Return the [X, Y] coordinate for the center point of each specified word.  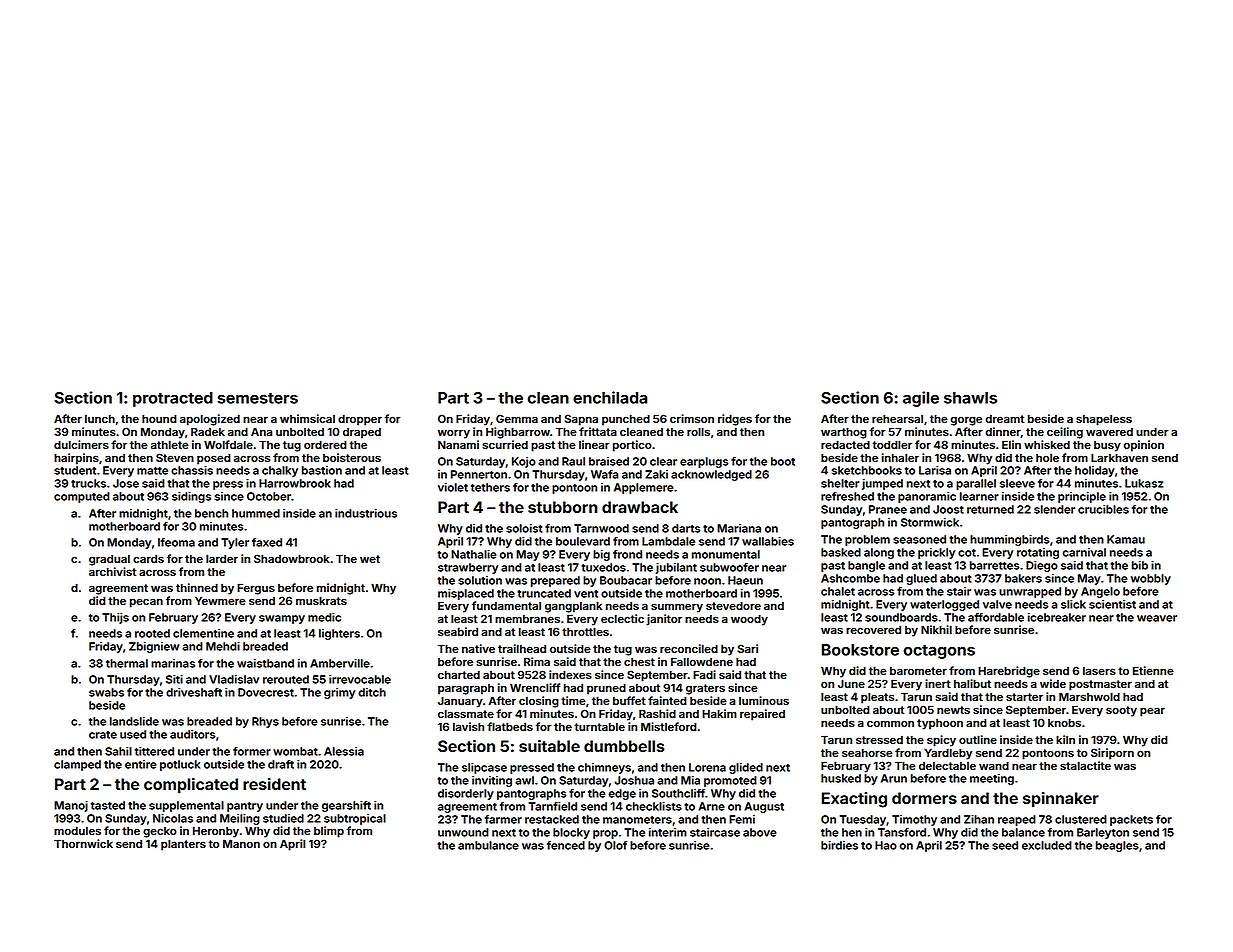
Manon [241, 843]
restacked [552, 819]
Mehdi [223, 646]
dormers [924, 798]
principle [1082, 497]
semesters [257, 398]
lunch [100, 418]
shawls [970, 398]
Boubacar [626, 580]
